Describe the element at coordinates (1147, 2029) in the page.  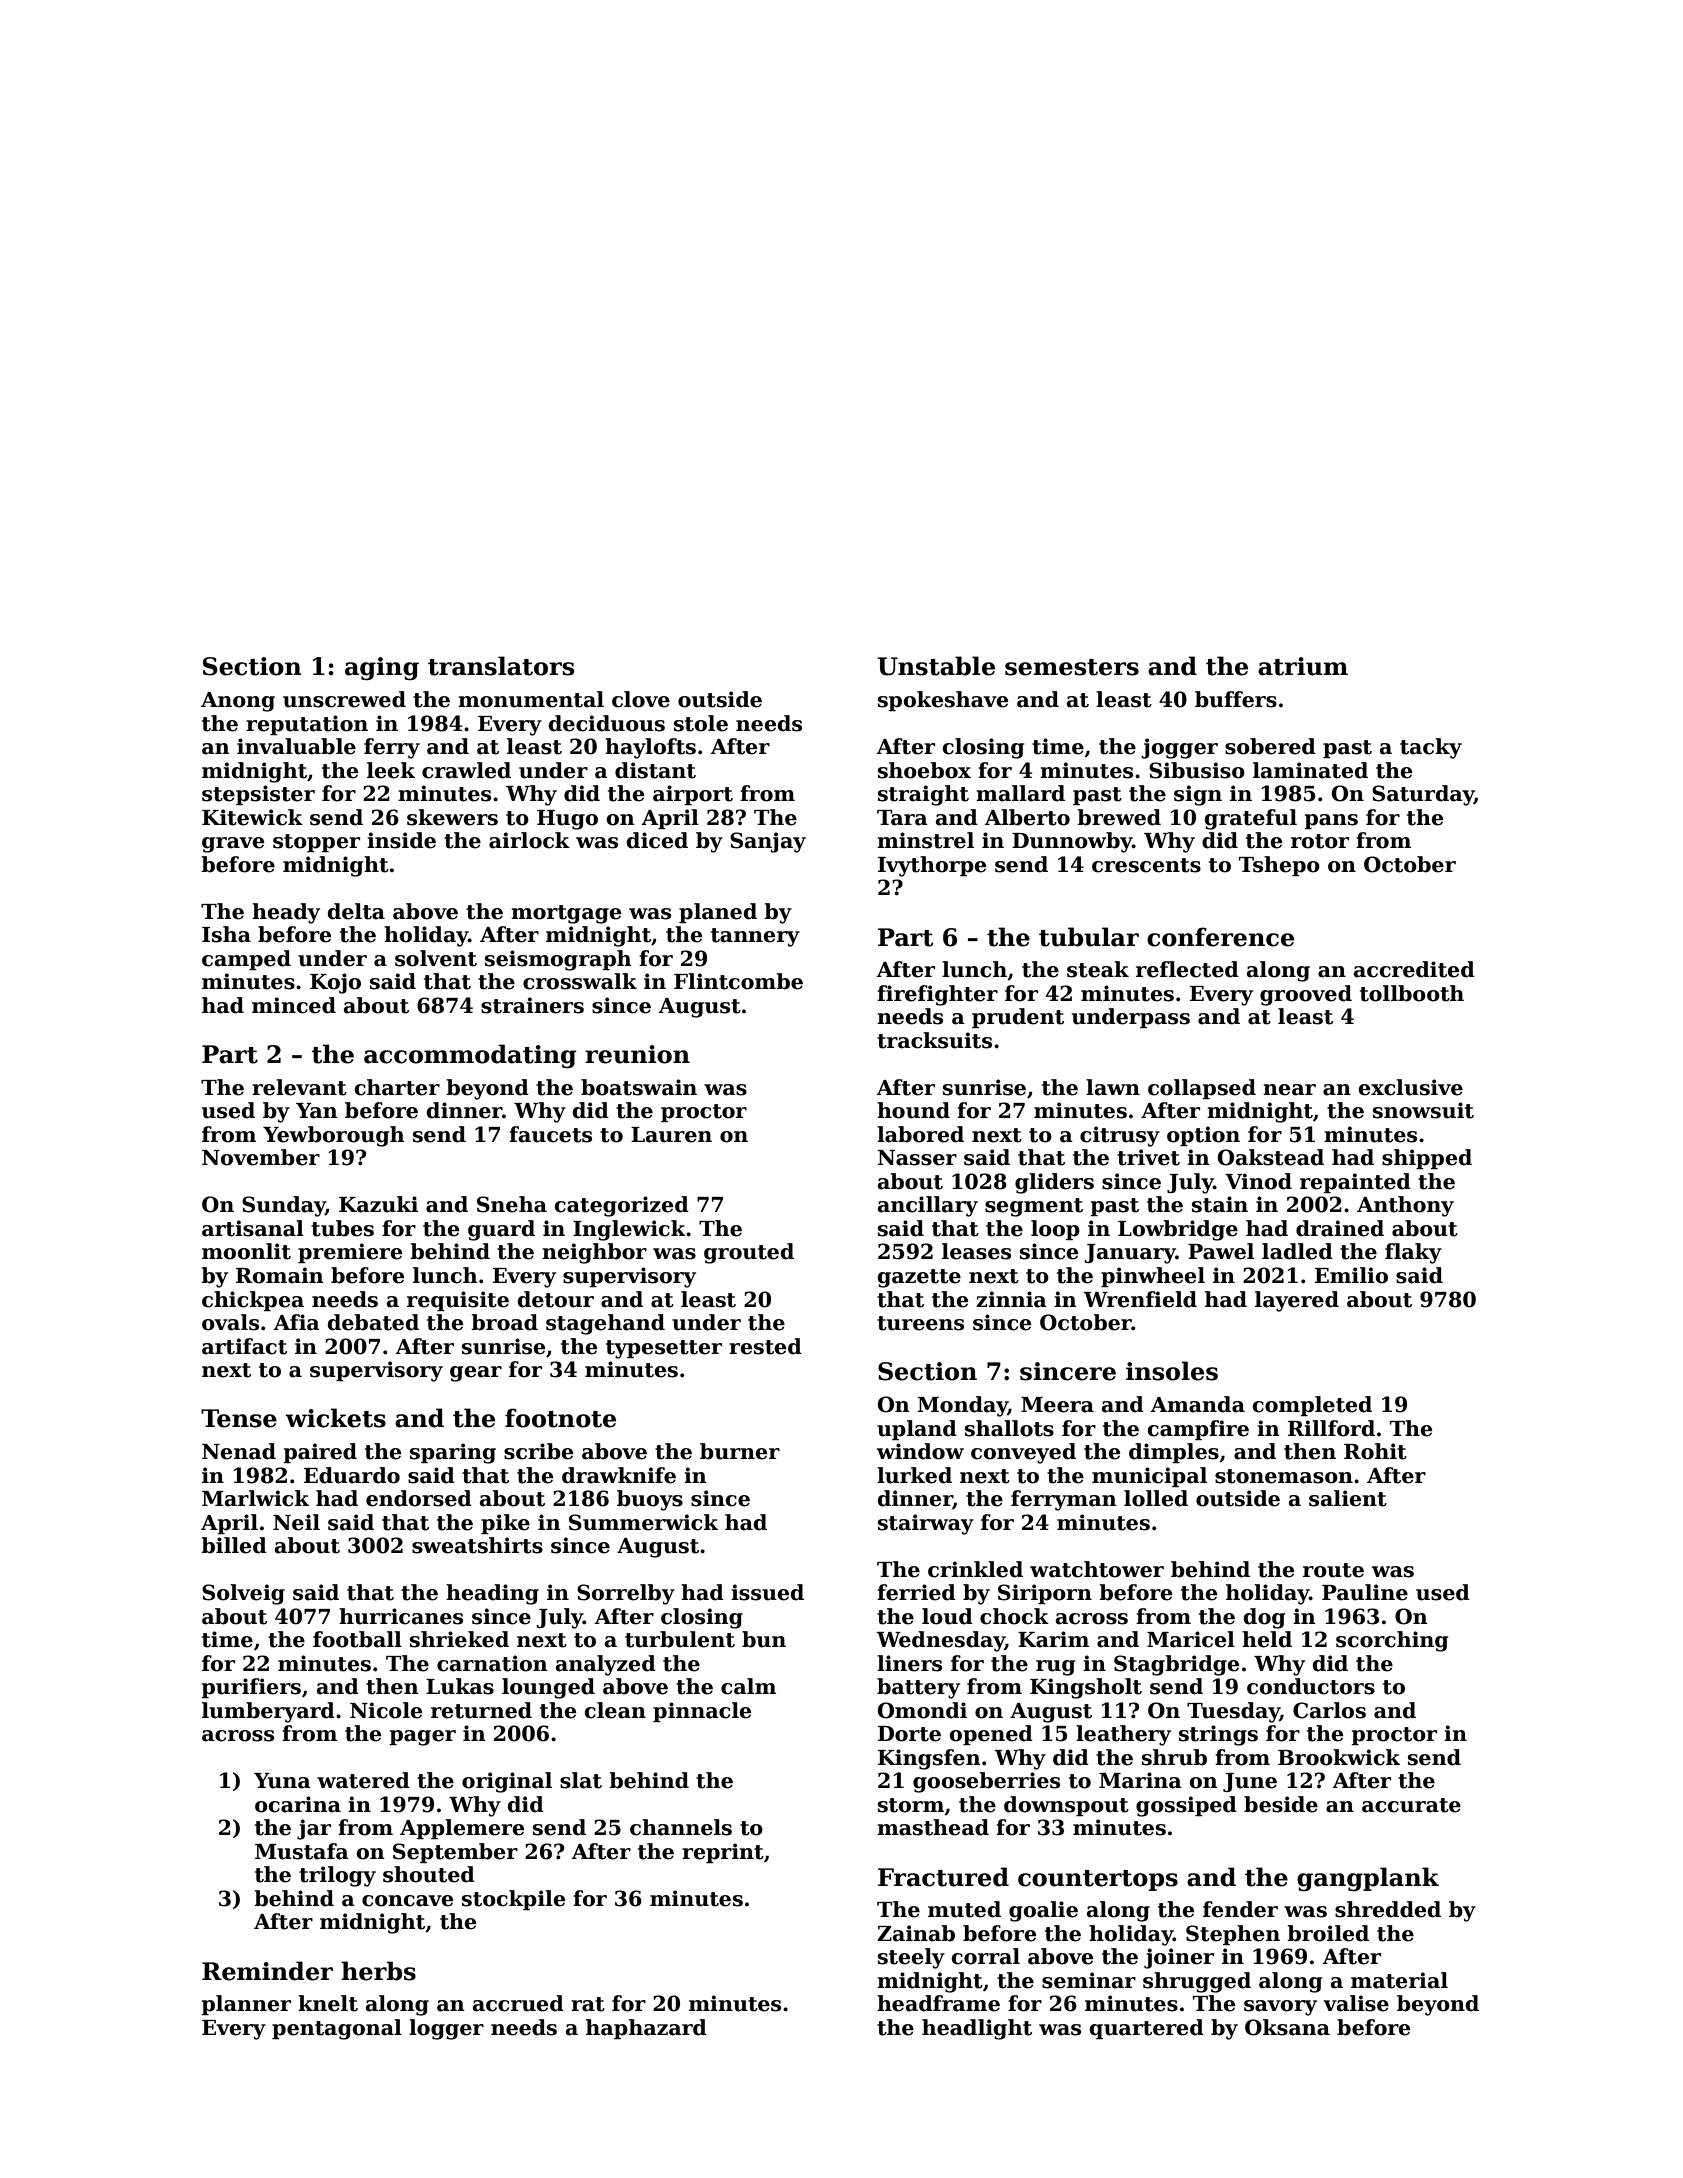
I see `quartered` at that location.
